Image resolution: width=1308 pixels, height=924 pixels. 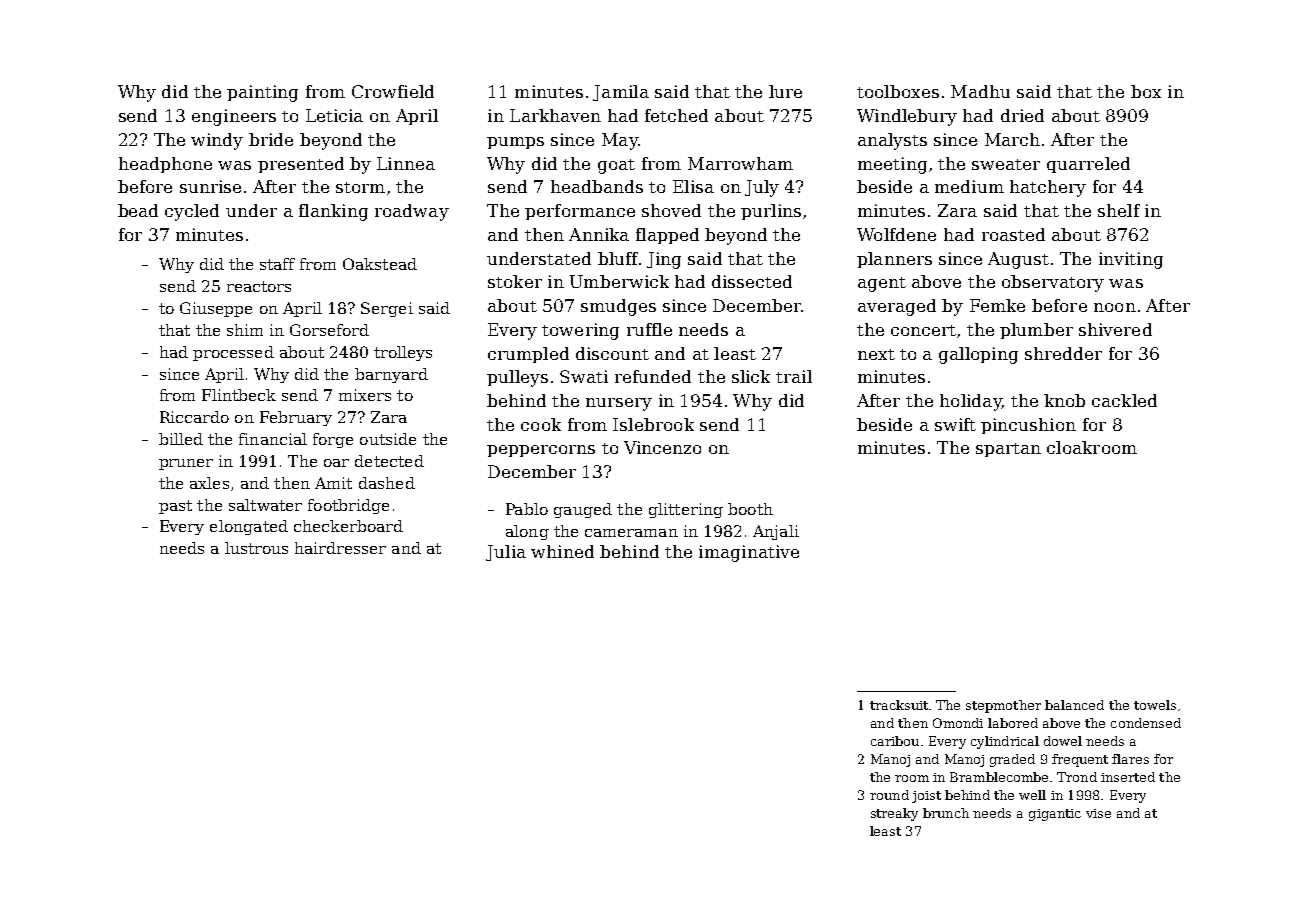 What do you see at coordinates (506, 553) in the document?
I see `Julia` at bounding box center [506, 553].
